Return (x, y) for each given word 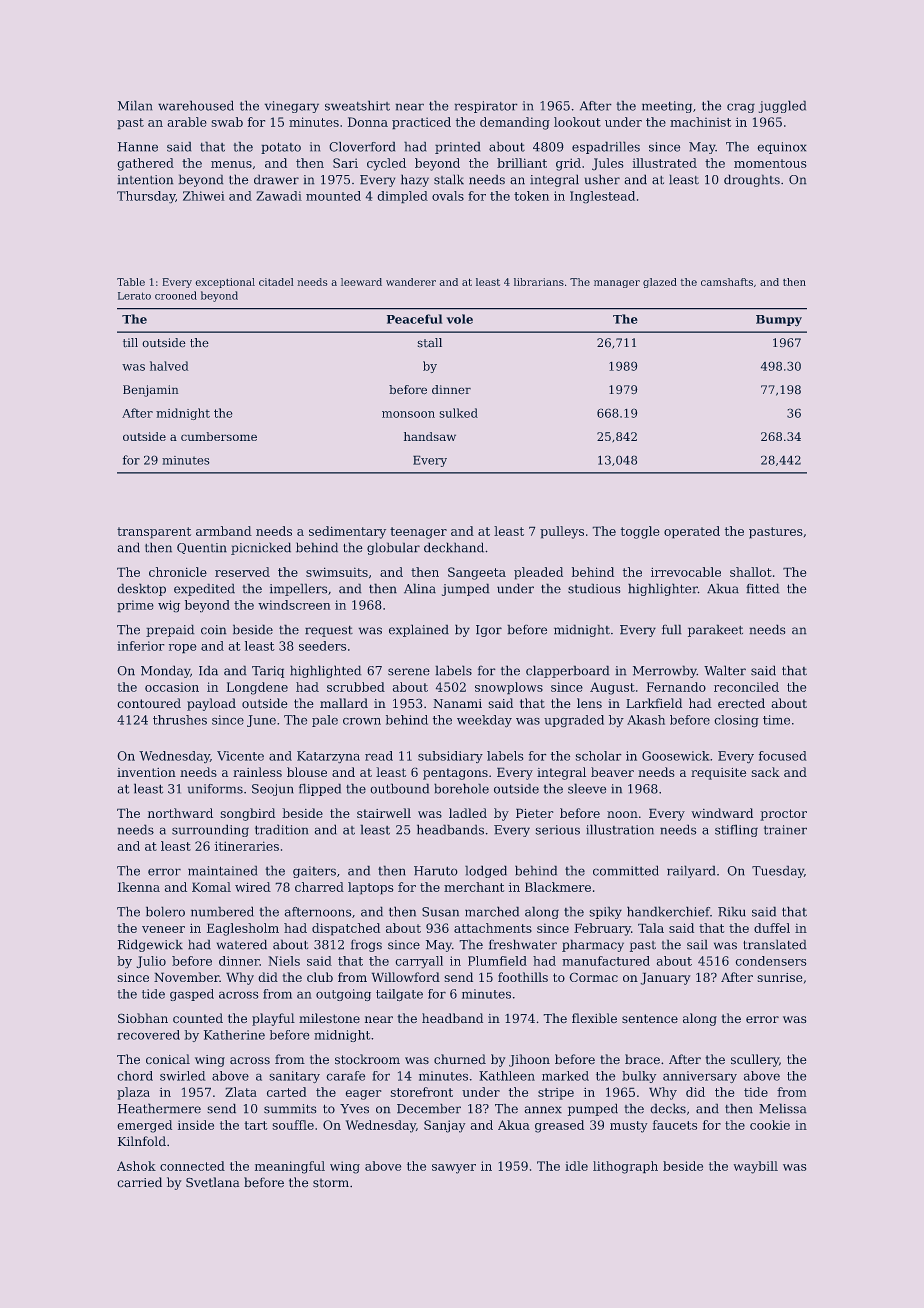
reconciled (746, 687)
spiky (605, 912)
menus (231, 164)
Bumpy (779, 321)
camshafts (727, 282)
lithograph (625, 1167)
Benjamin (151, 391)
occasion (172, 687)
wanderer (411, 282)
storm (331, 1183)
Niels (284, 961)
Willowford (405, 977)
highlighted (326, 671)
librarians (539, 282)
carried (139, 1182)
